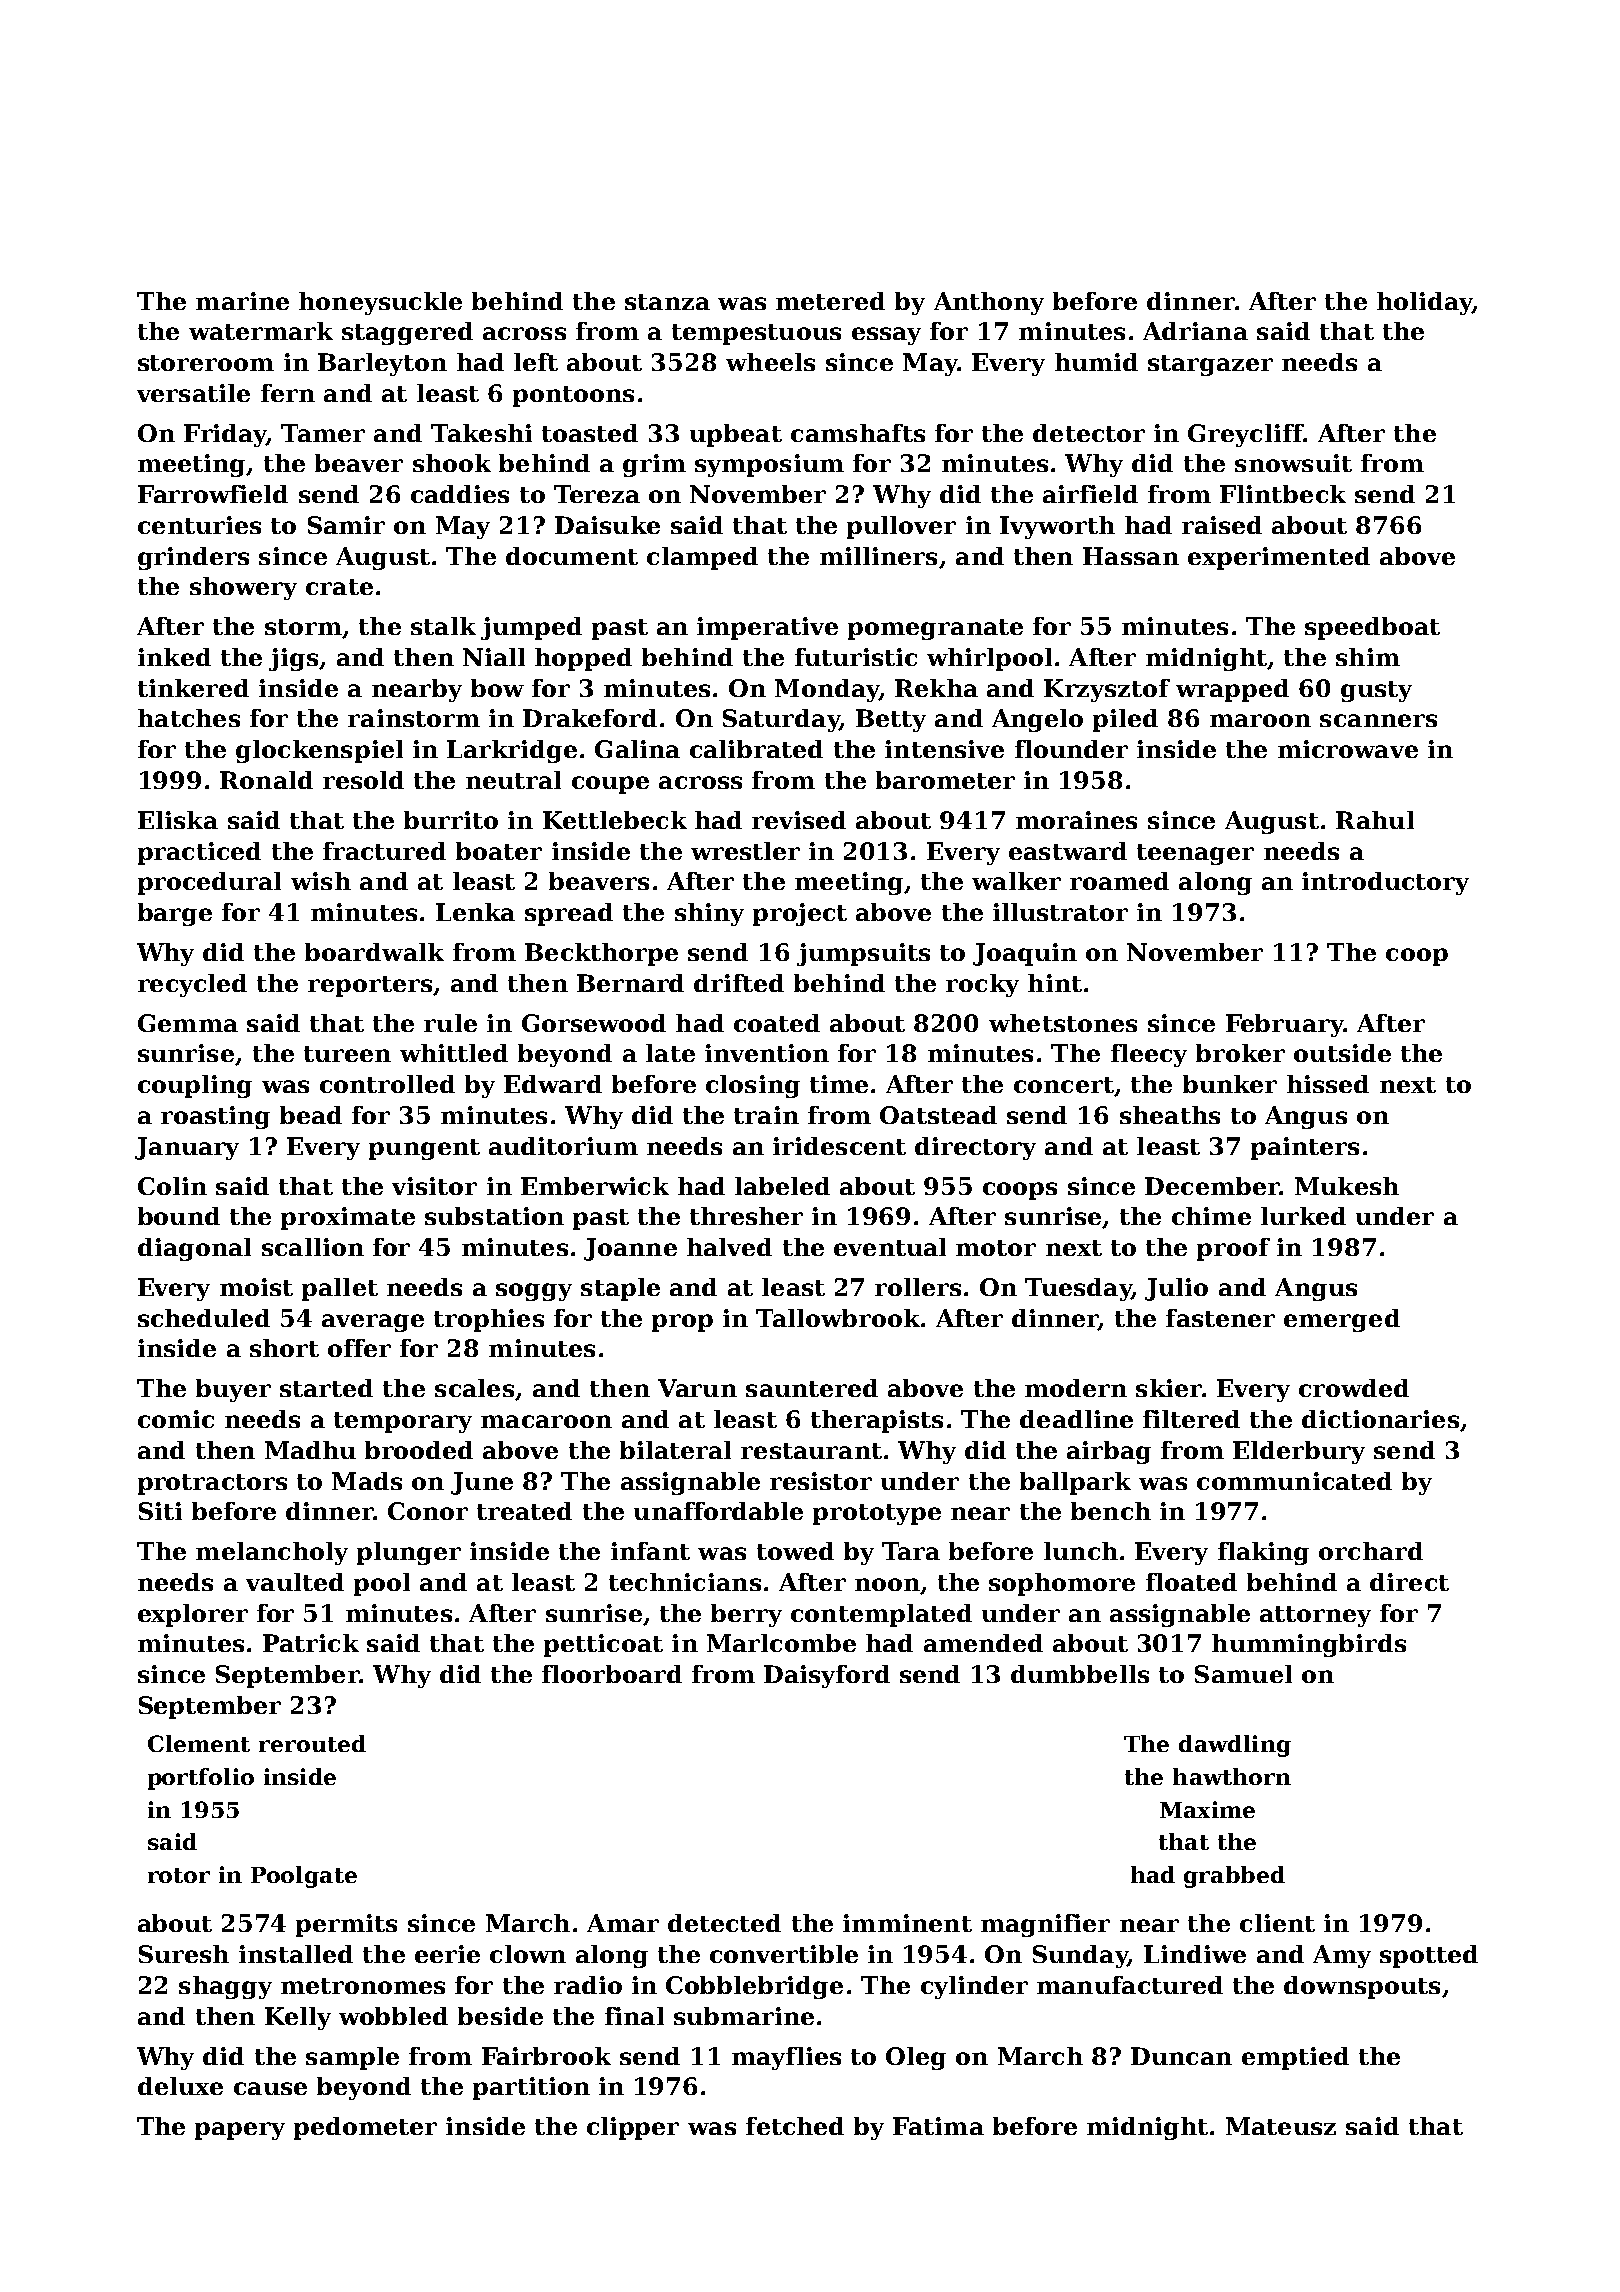 The height and width of the screenshot is (2292, 1620). Describe the element at coordinates (821, 1481) in the screenshot. I see `resistor` at that location.
